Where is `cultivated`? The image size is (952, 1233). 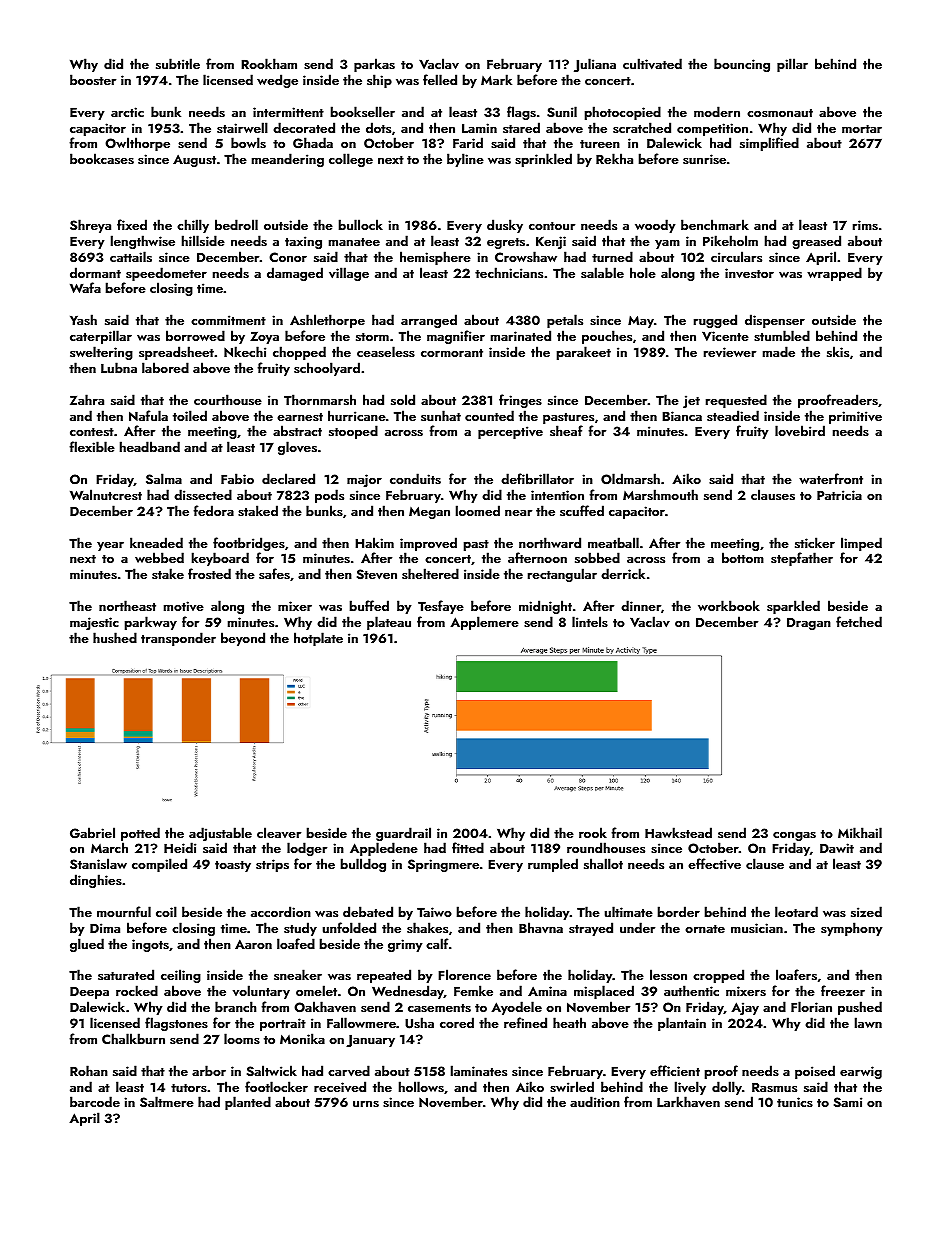 cultivated is located at coordinates (652, 64).
